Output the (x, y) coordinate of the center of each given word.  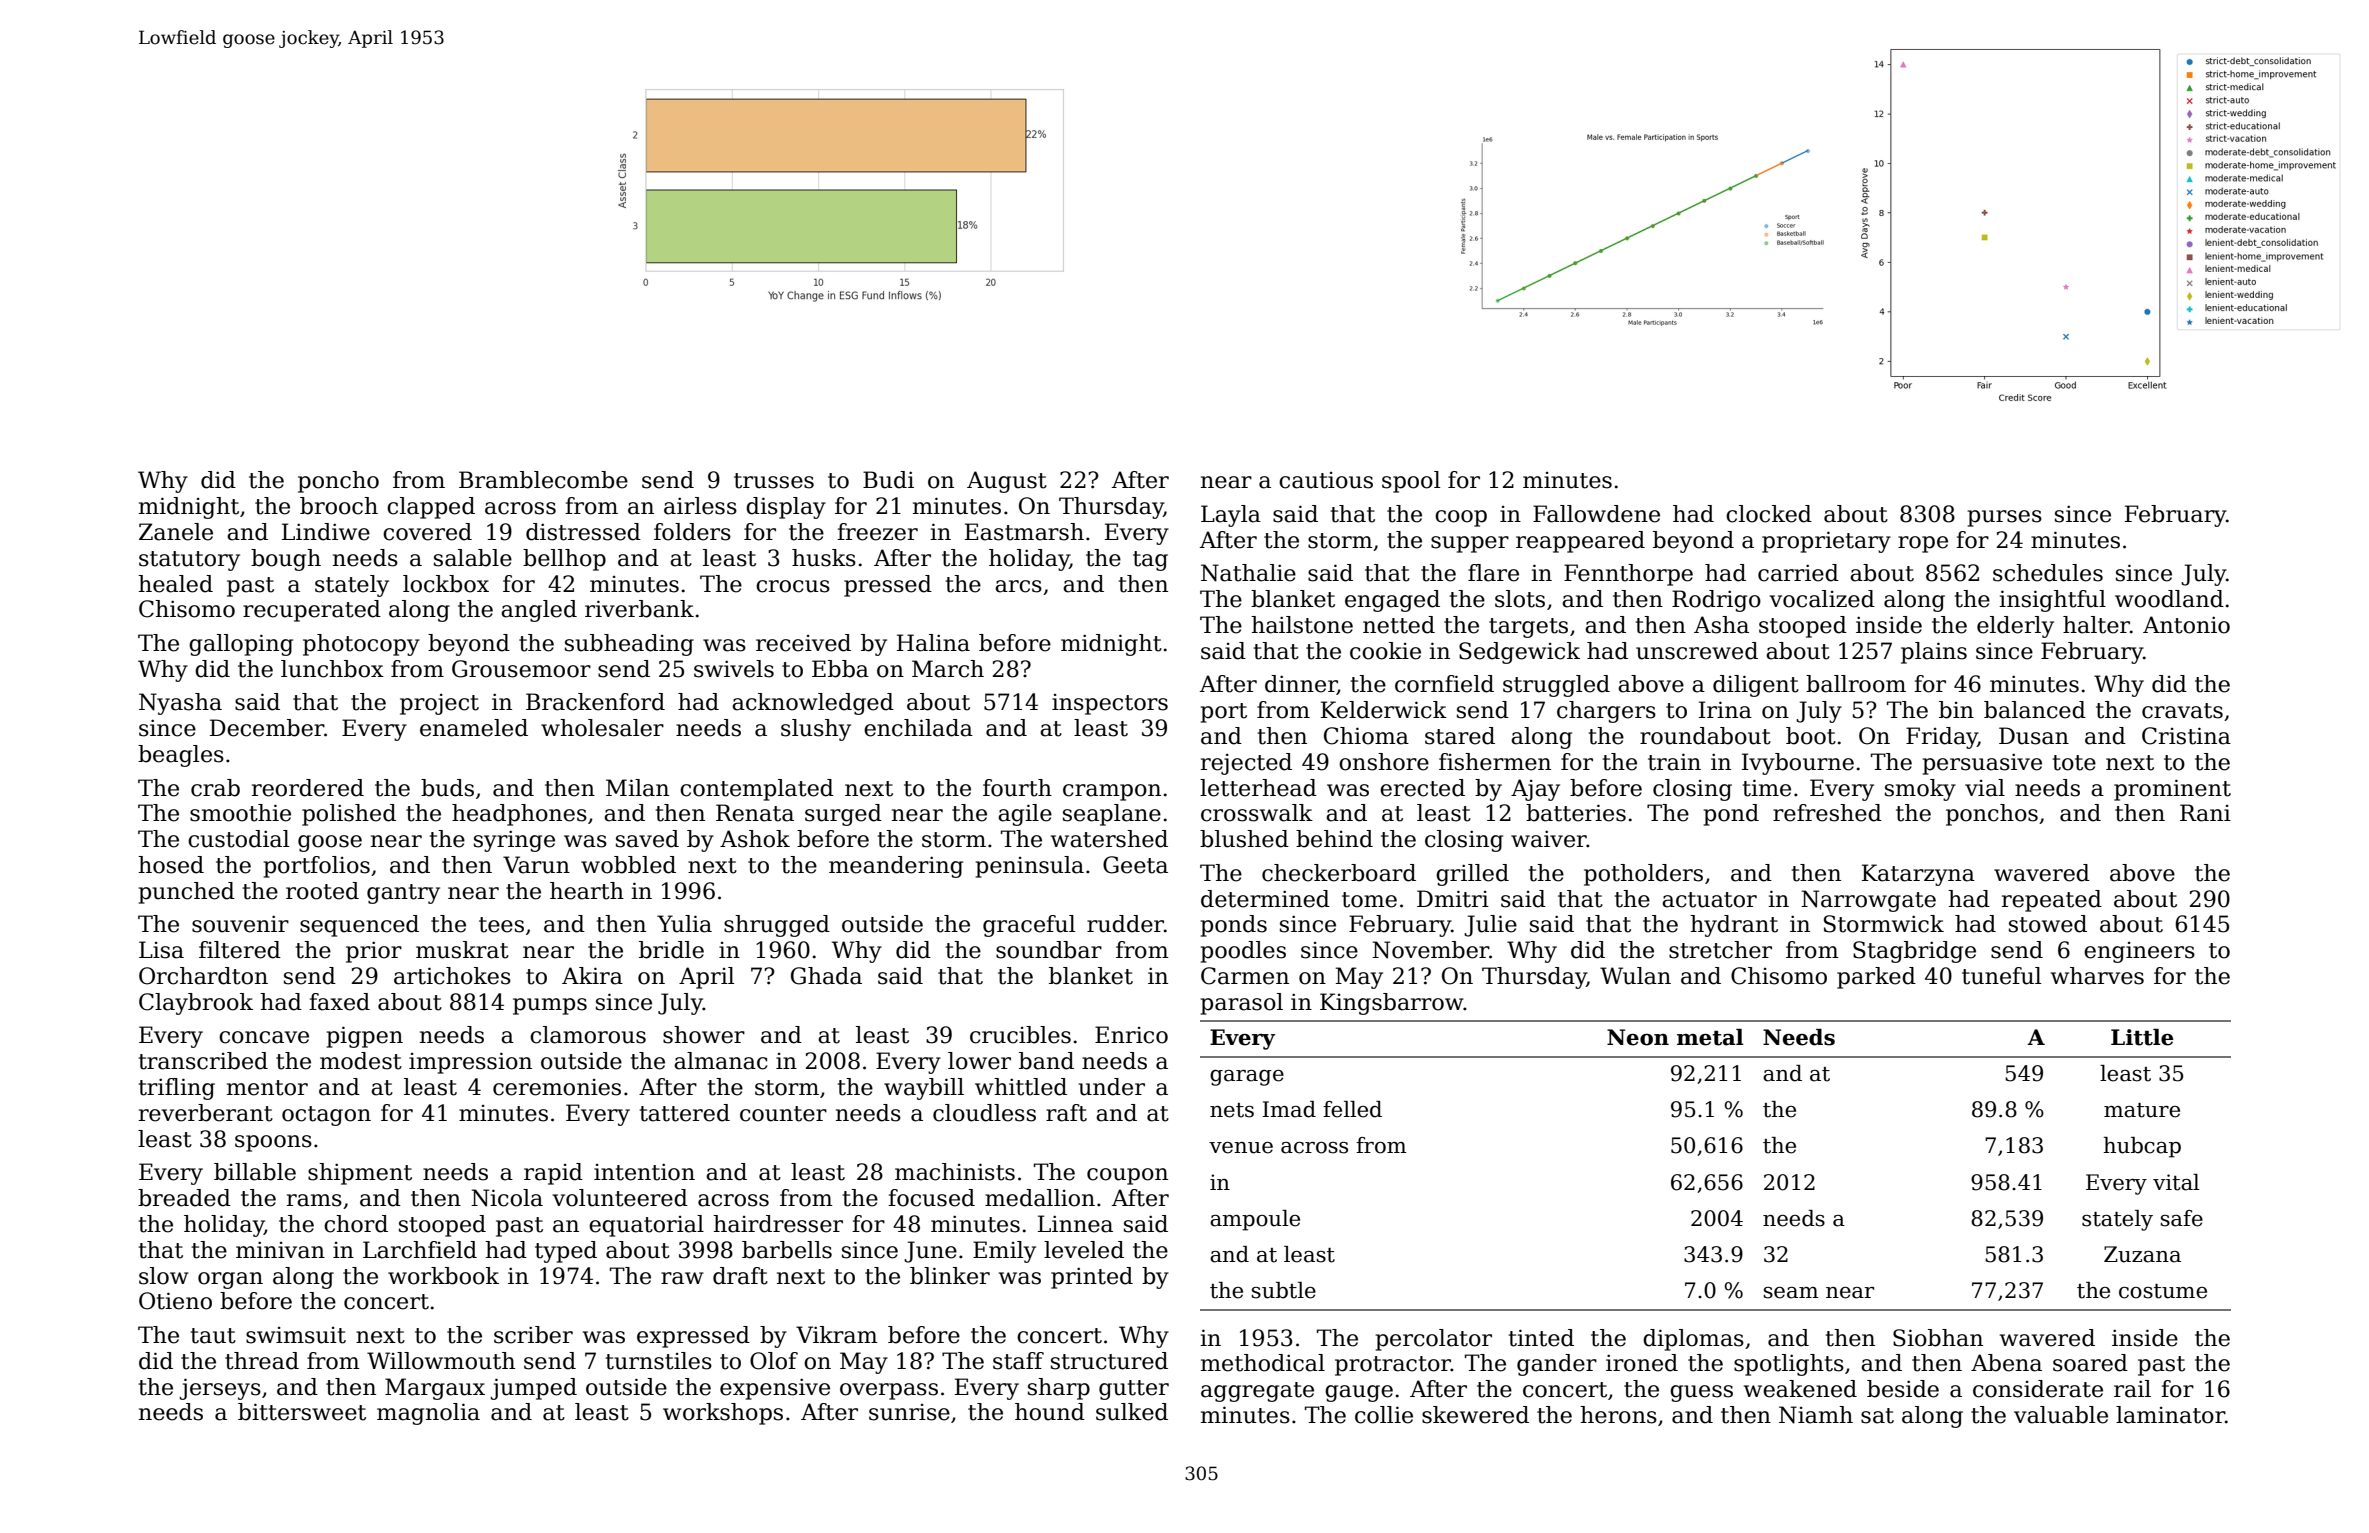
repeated (2052, 901)
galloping (241, 645)
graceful (1029, 926)
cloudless (984, 1113)
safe (2182, 1218)
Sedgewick (1519, 653)
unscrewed (1697, 651)
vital (2176, 1182)
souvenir (240, 924)
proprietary (1826, 542)
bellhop (564, 560)
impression (470, 1063)
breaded (184, 1198)
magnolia (428, 1414)
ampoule (1255, 1220)
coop (1461, 518)
